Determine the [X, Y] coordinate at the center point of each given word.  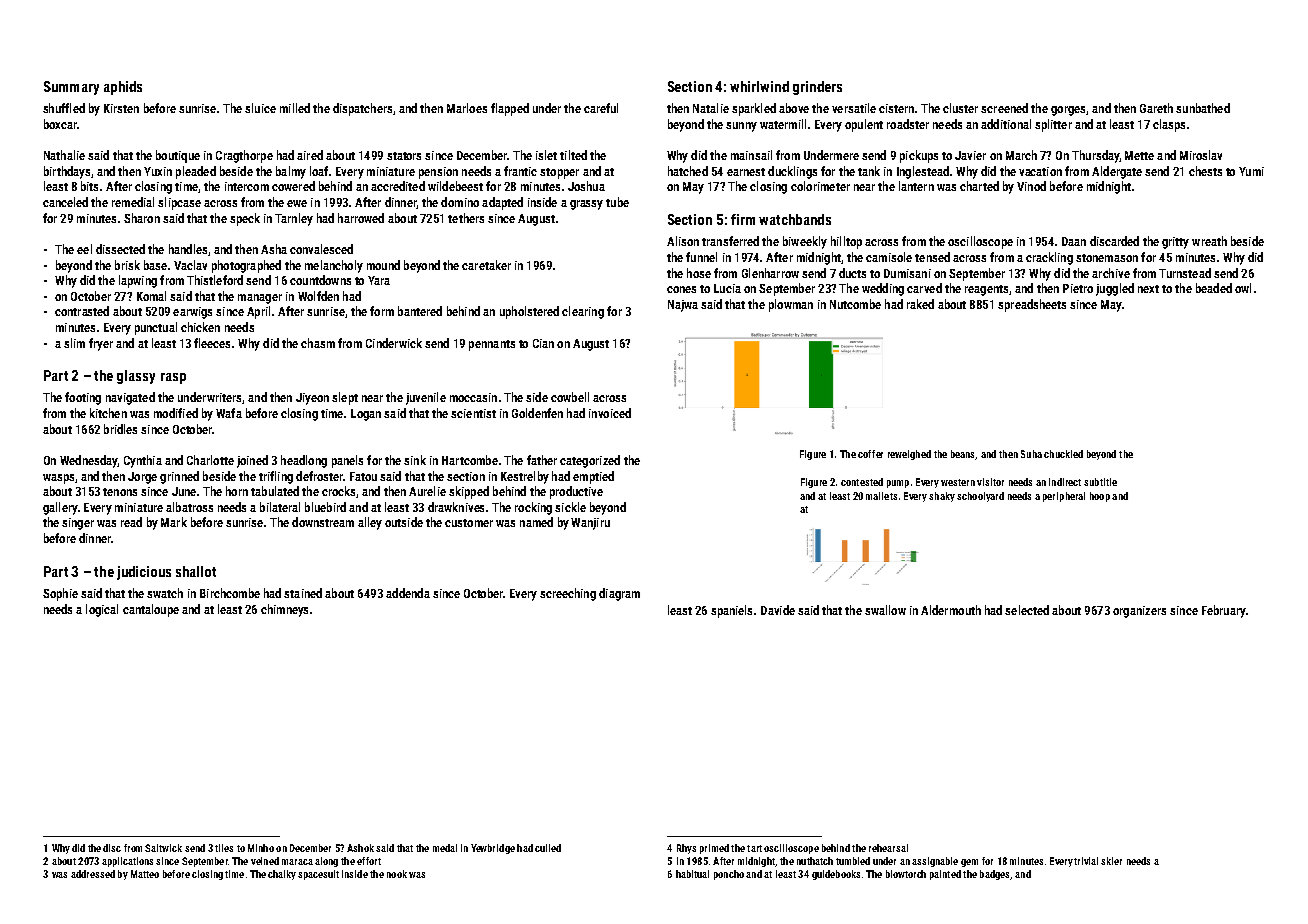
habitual [692, 874]
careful [601, 108]
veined [265, 861]
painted [945, 875]
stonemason [1107, 258]
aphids [123, 88]
